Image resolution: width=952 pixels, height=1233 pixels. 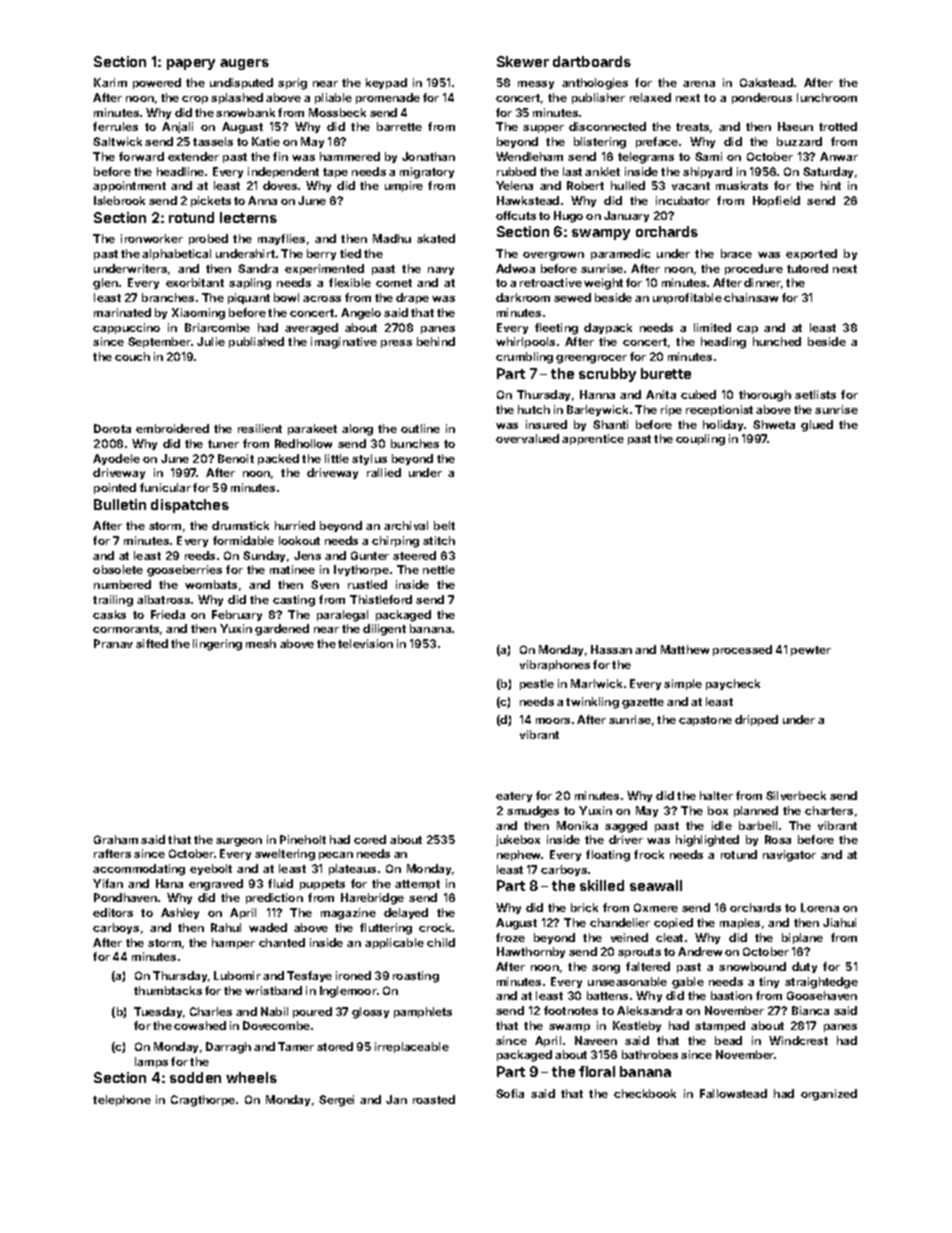 I want to click on Bulletin, so click(x=120, y=504).
